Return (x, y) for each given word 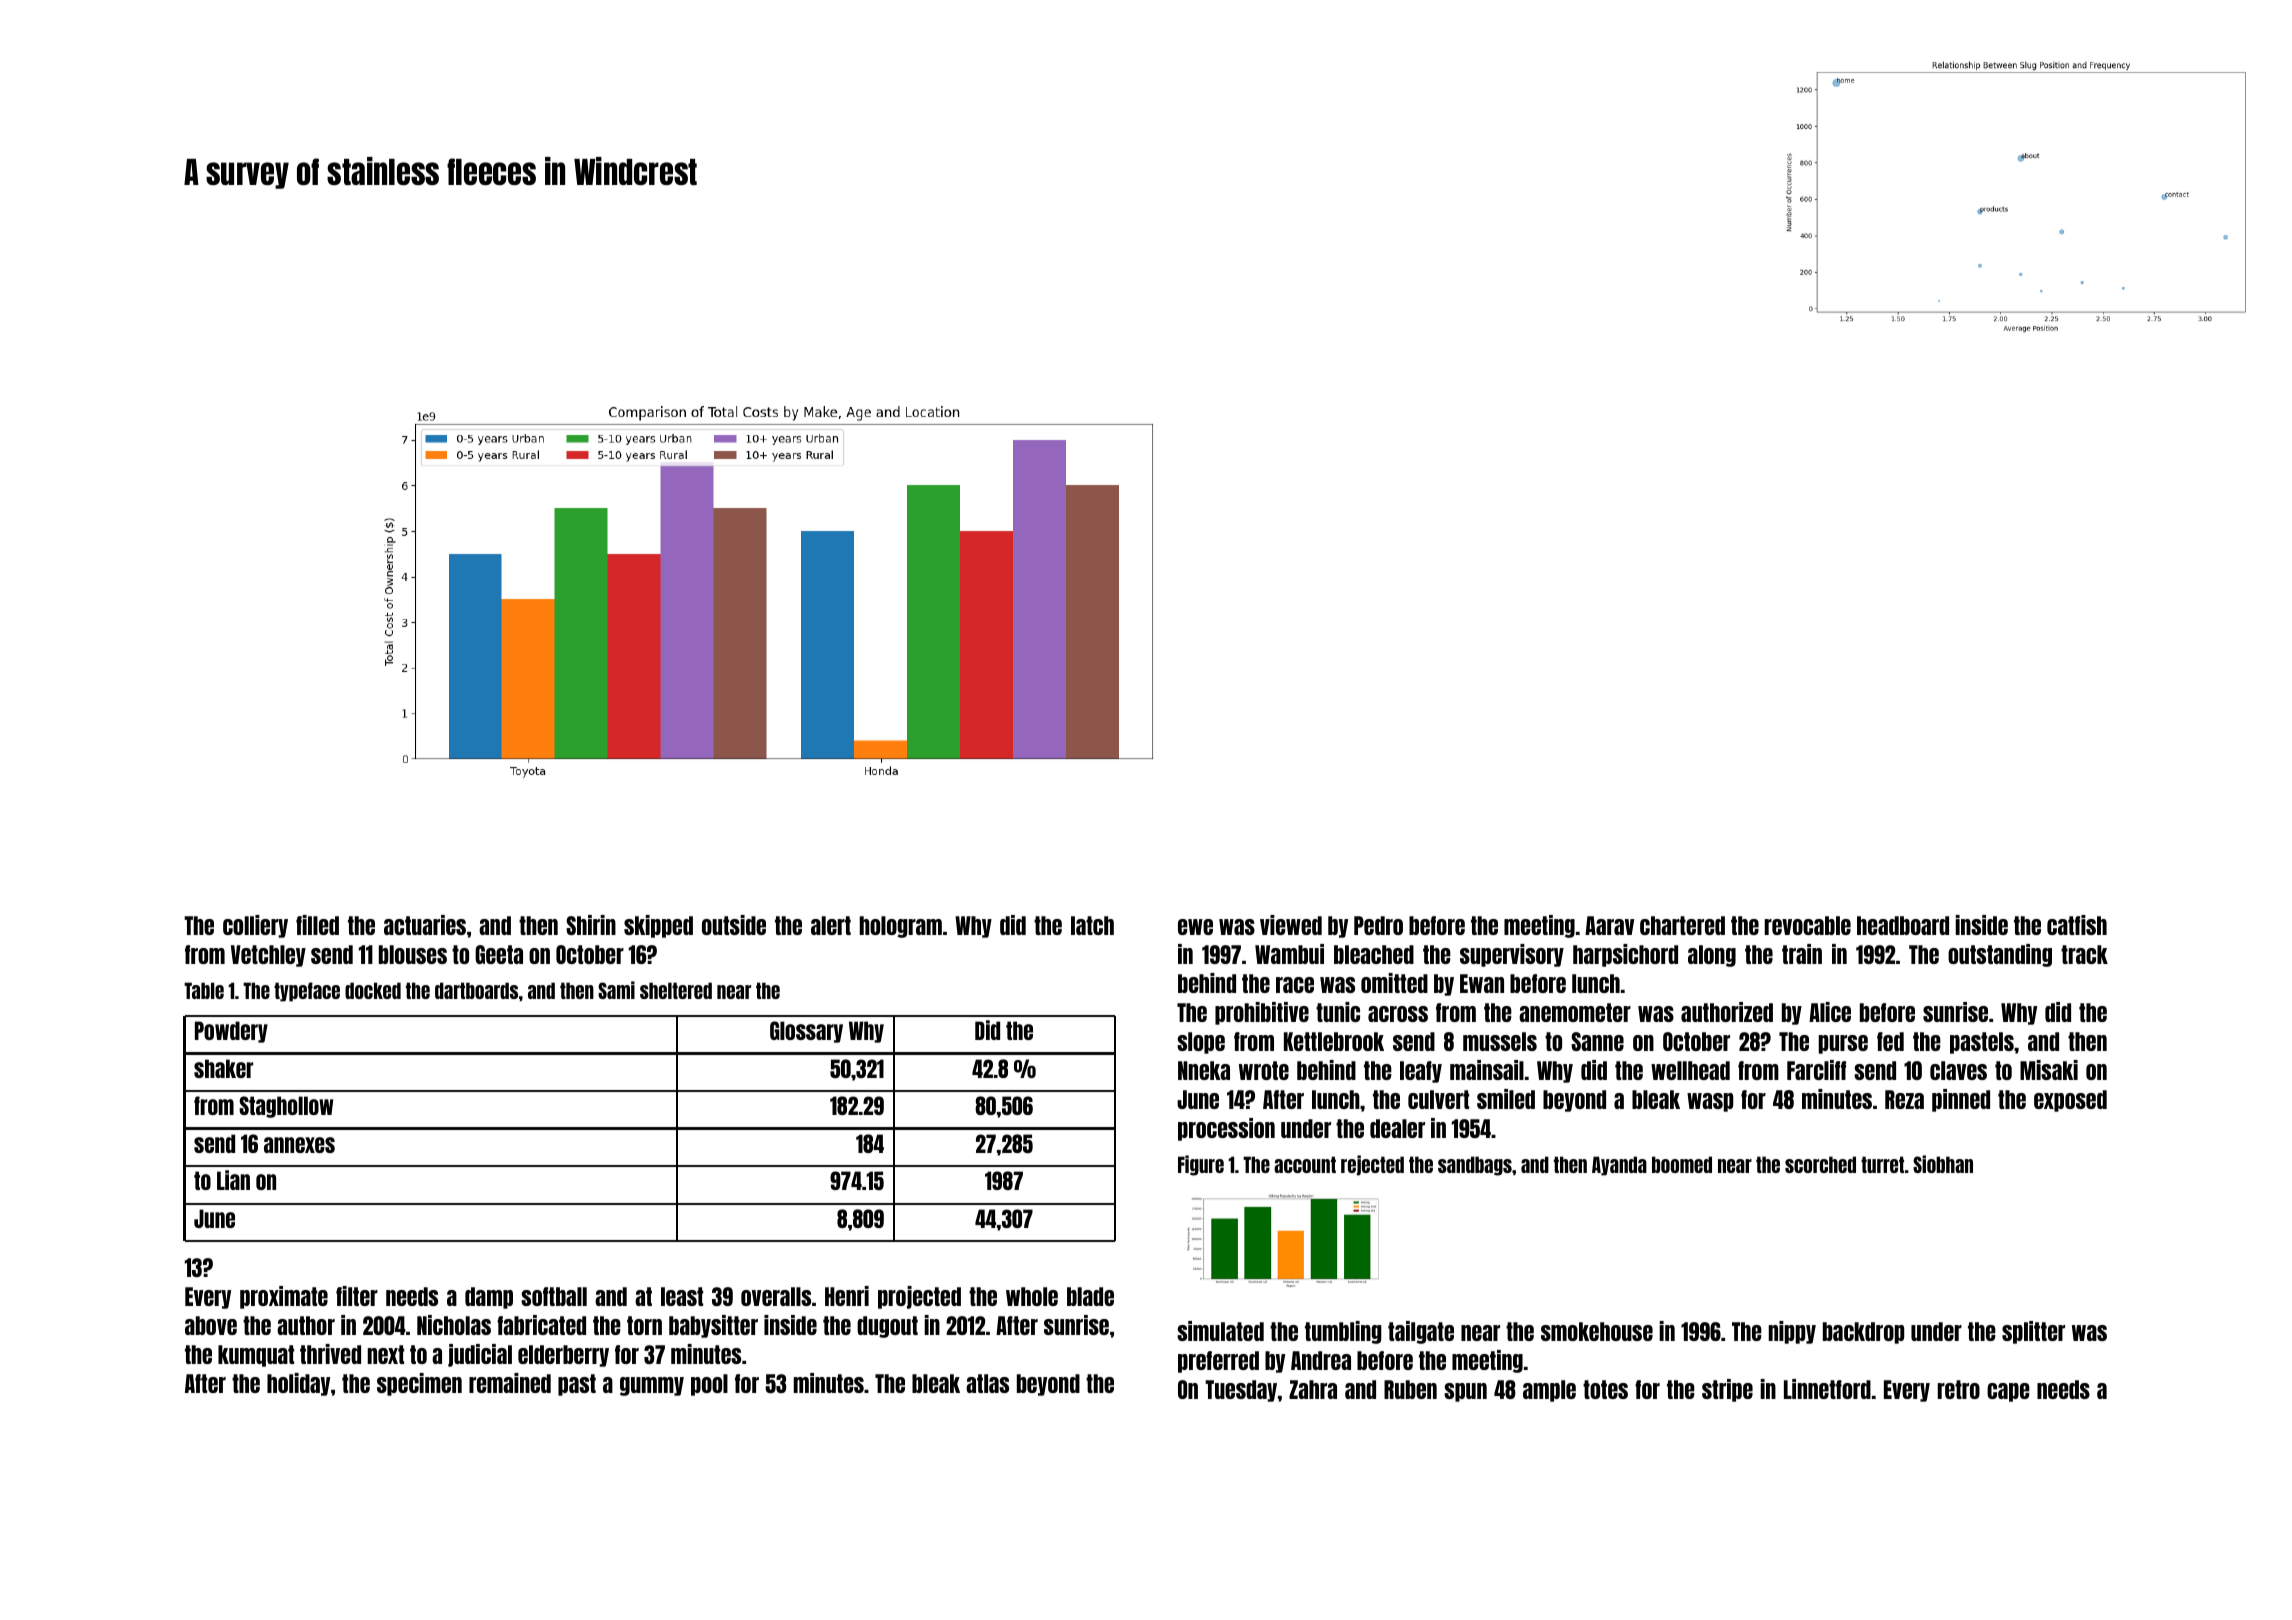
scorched (1820, 1164)
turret (1882, 1164)
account (1305, 1164)
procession (1226, 1129)
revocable (1808, 925)
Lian (233, 1180)
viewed (1291, 925)
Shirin (591, 925)
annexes (299, 1145)
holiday (298, 1384)
